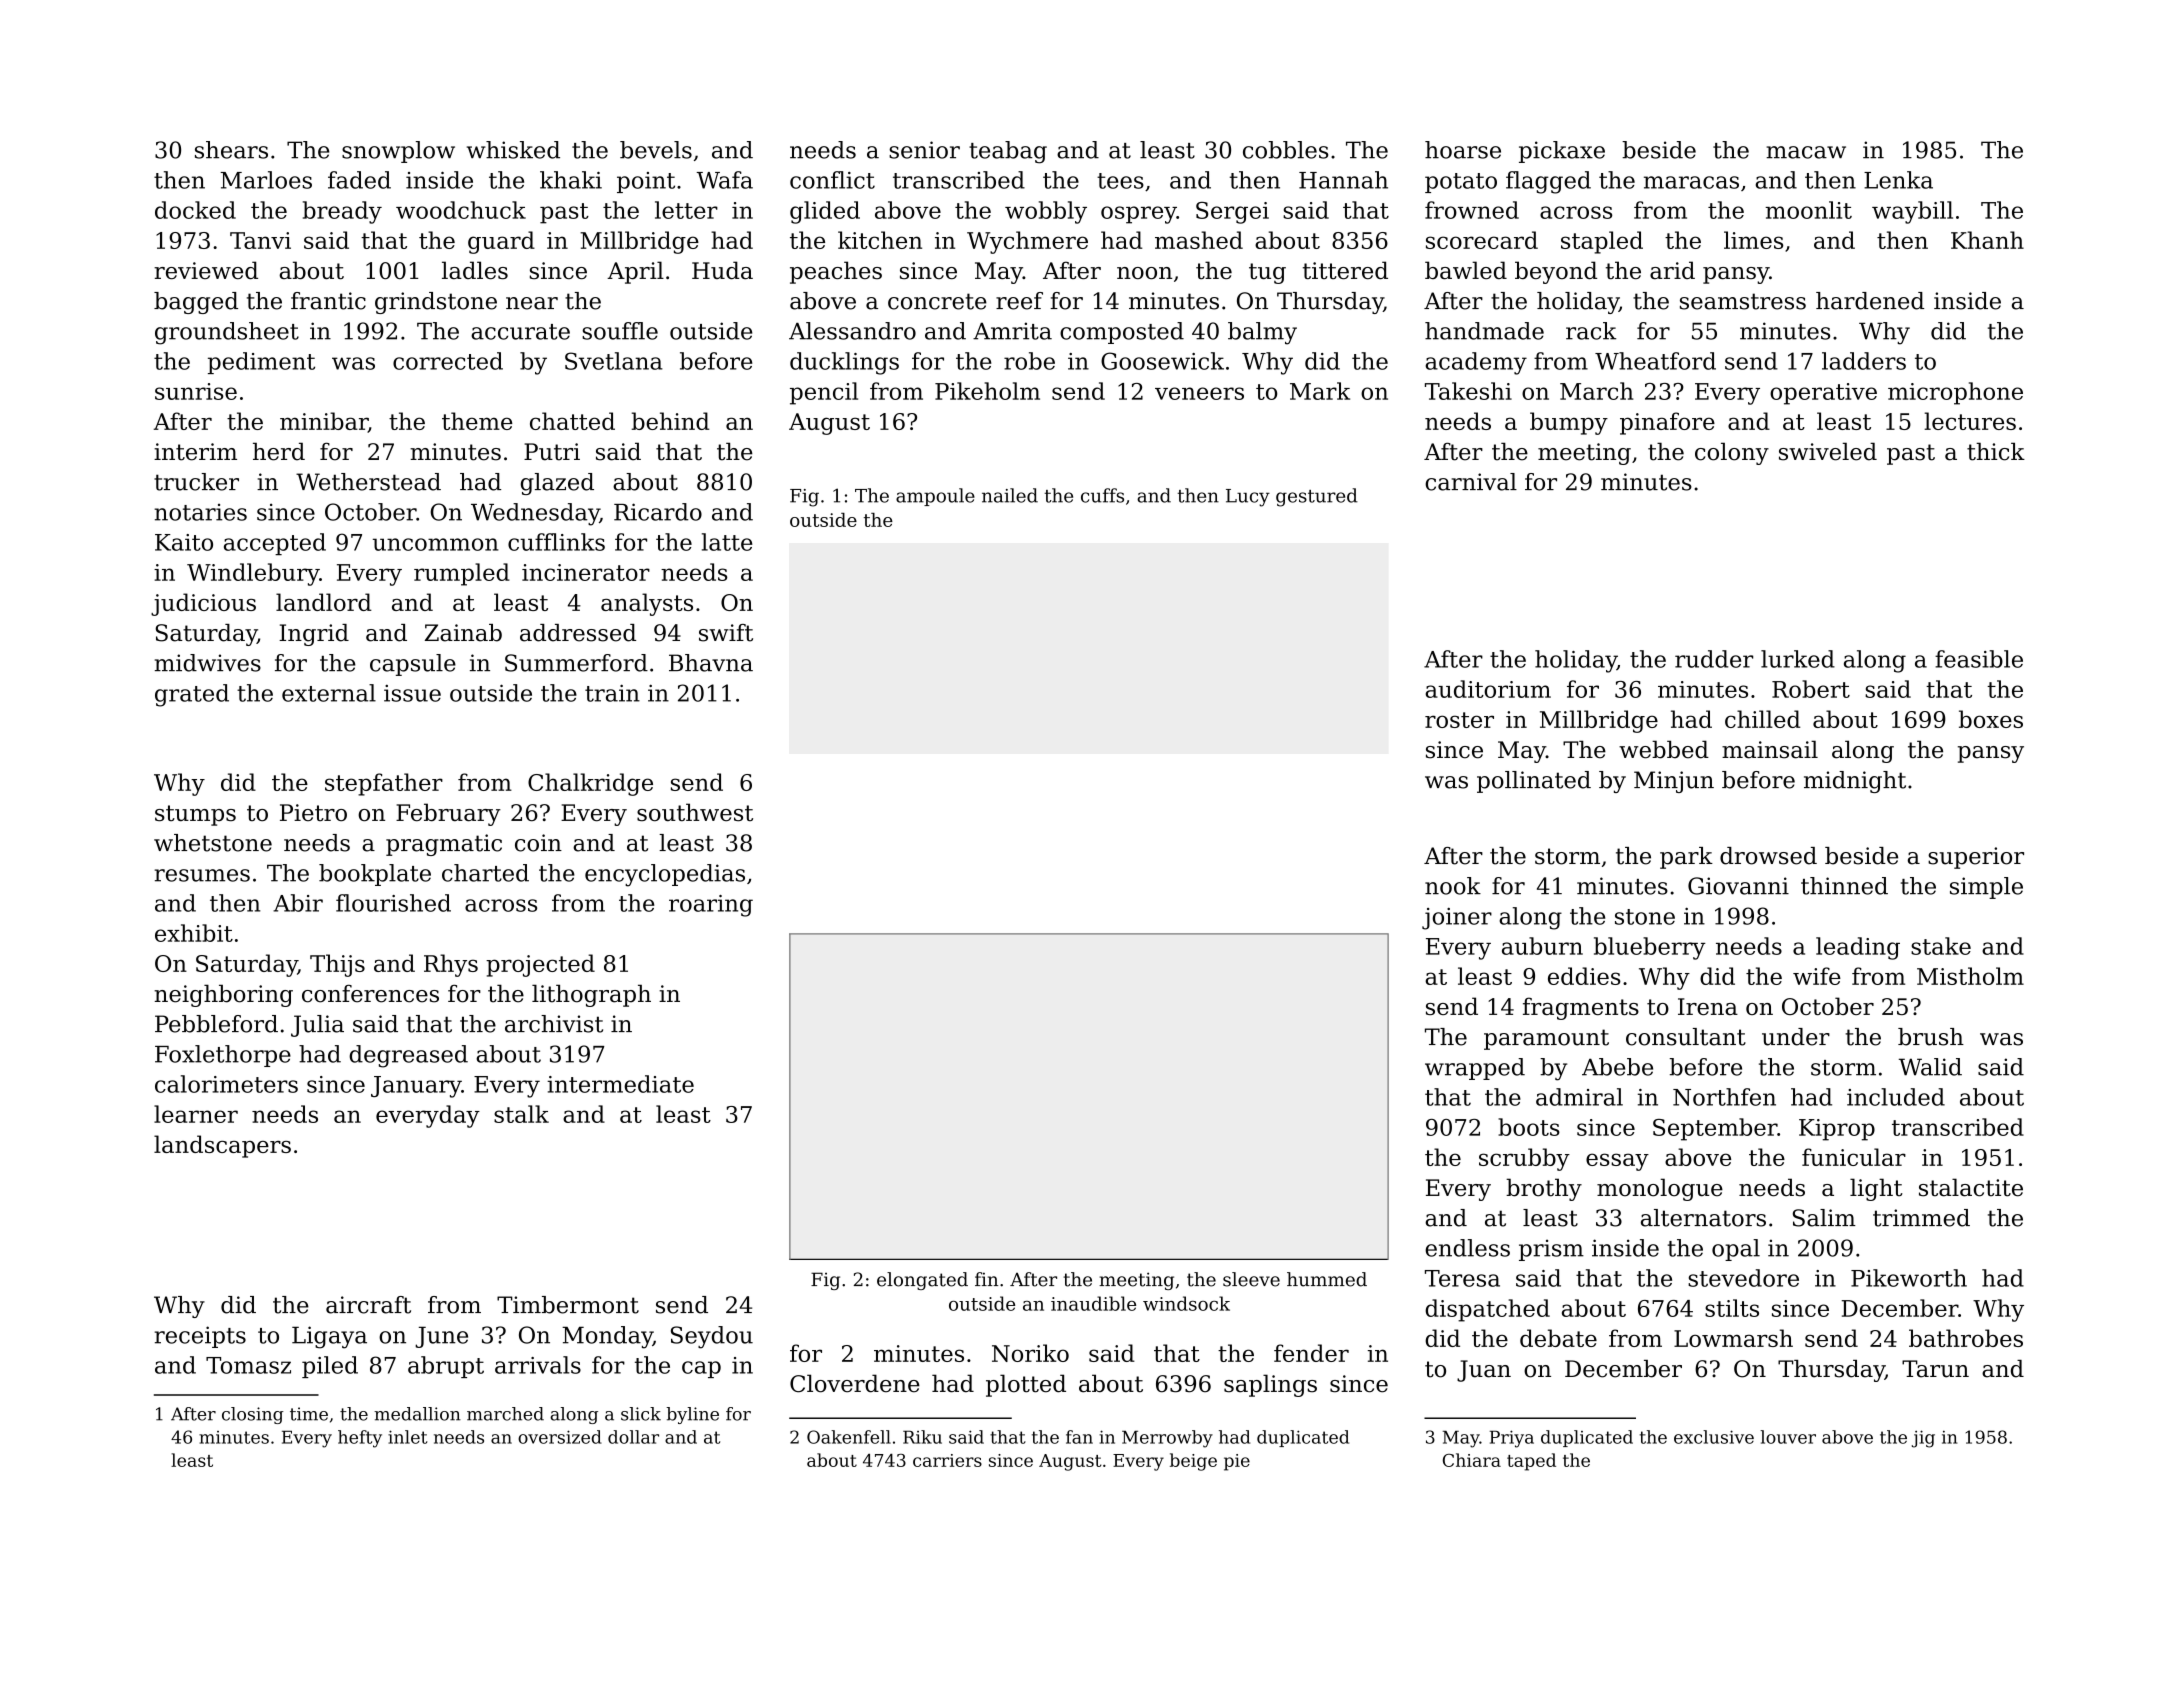 Image resolution: width=2178 pixels, height=1683 pixels. Describe the element at coordinates (1562, 152) in the screenshot. I see `pickaxe` at that location.
